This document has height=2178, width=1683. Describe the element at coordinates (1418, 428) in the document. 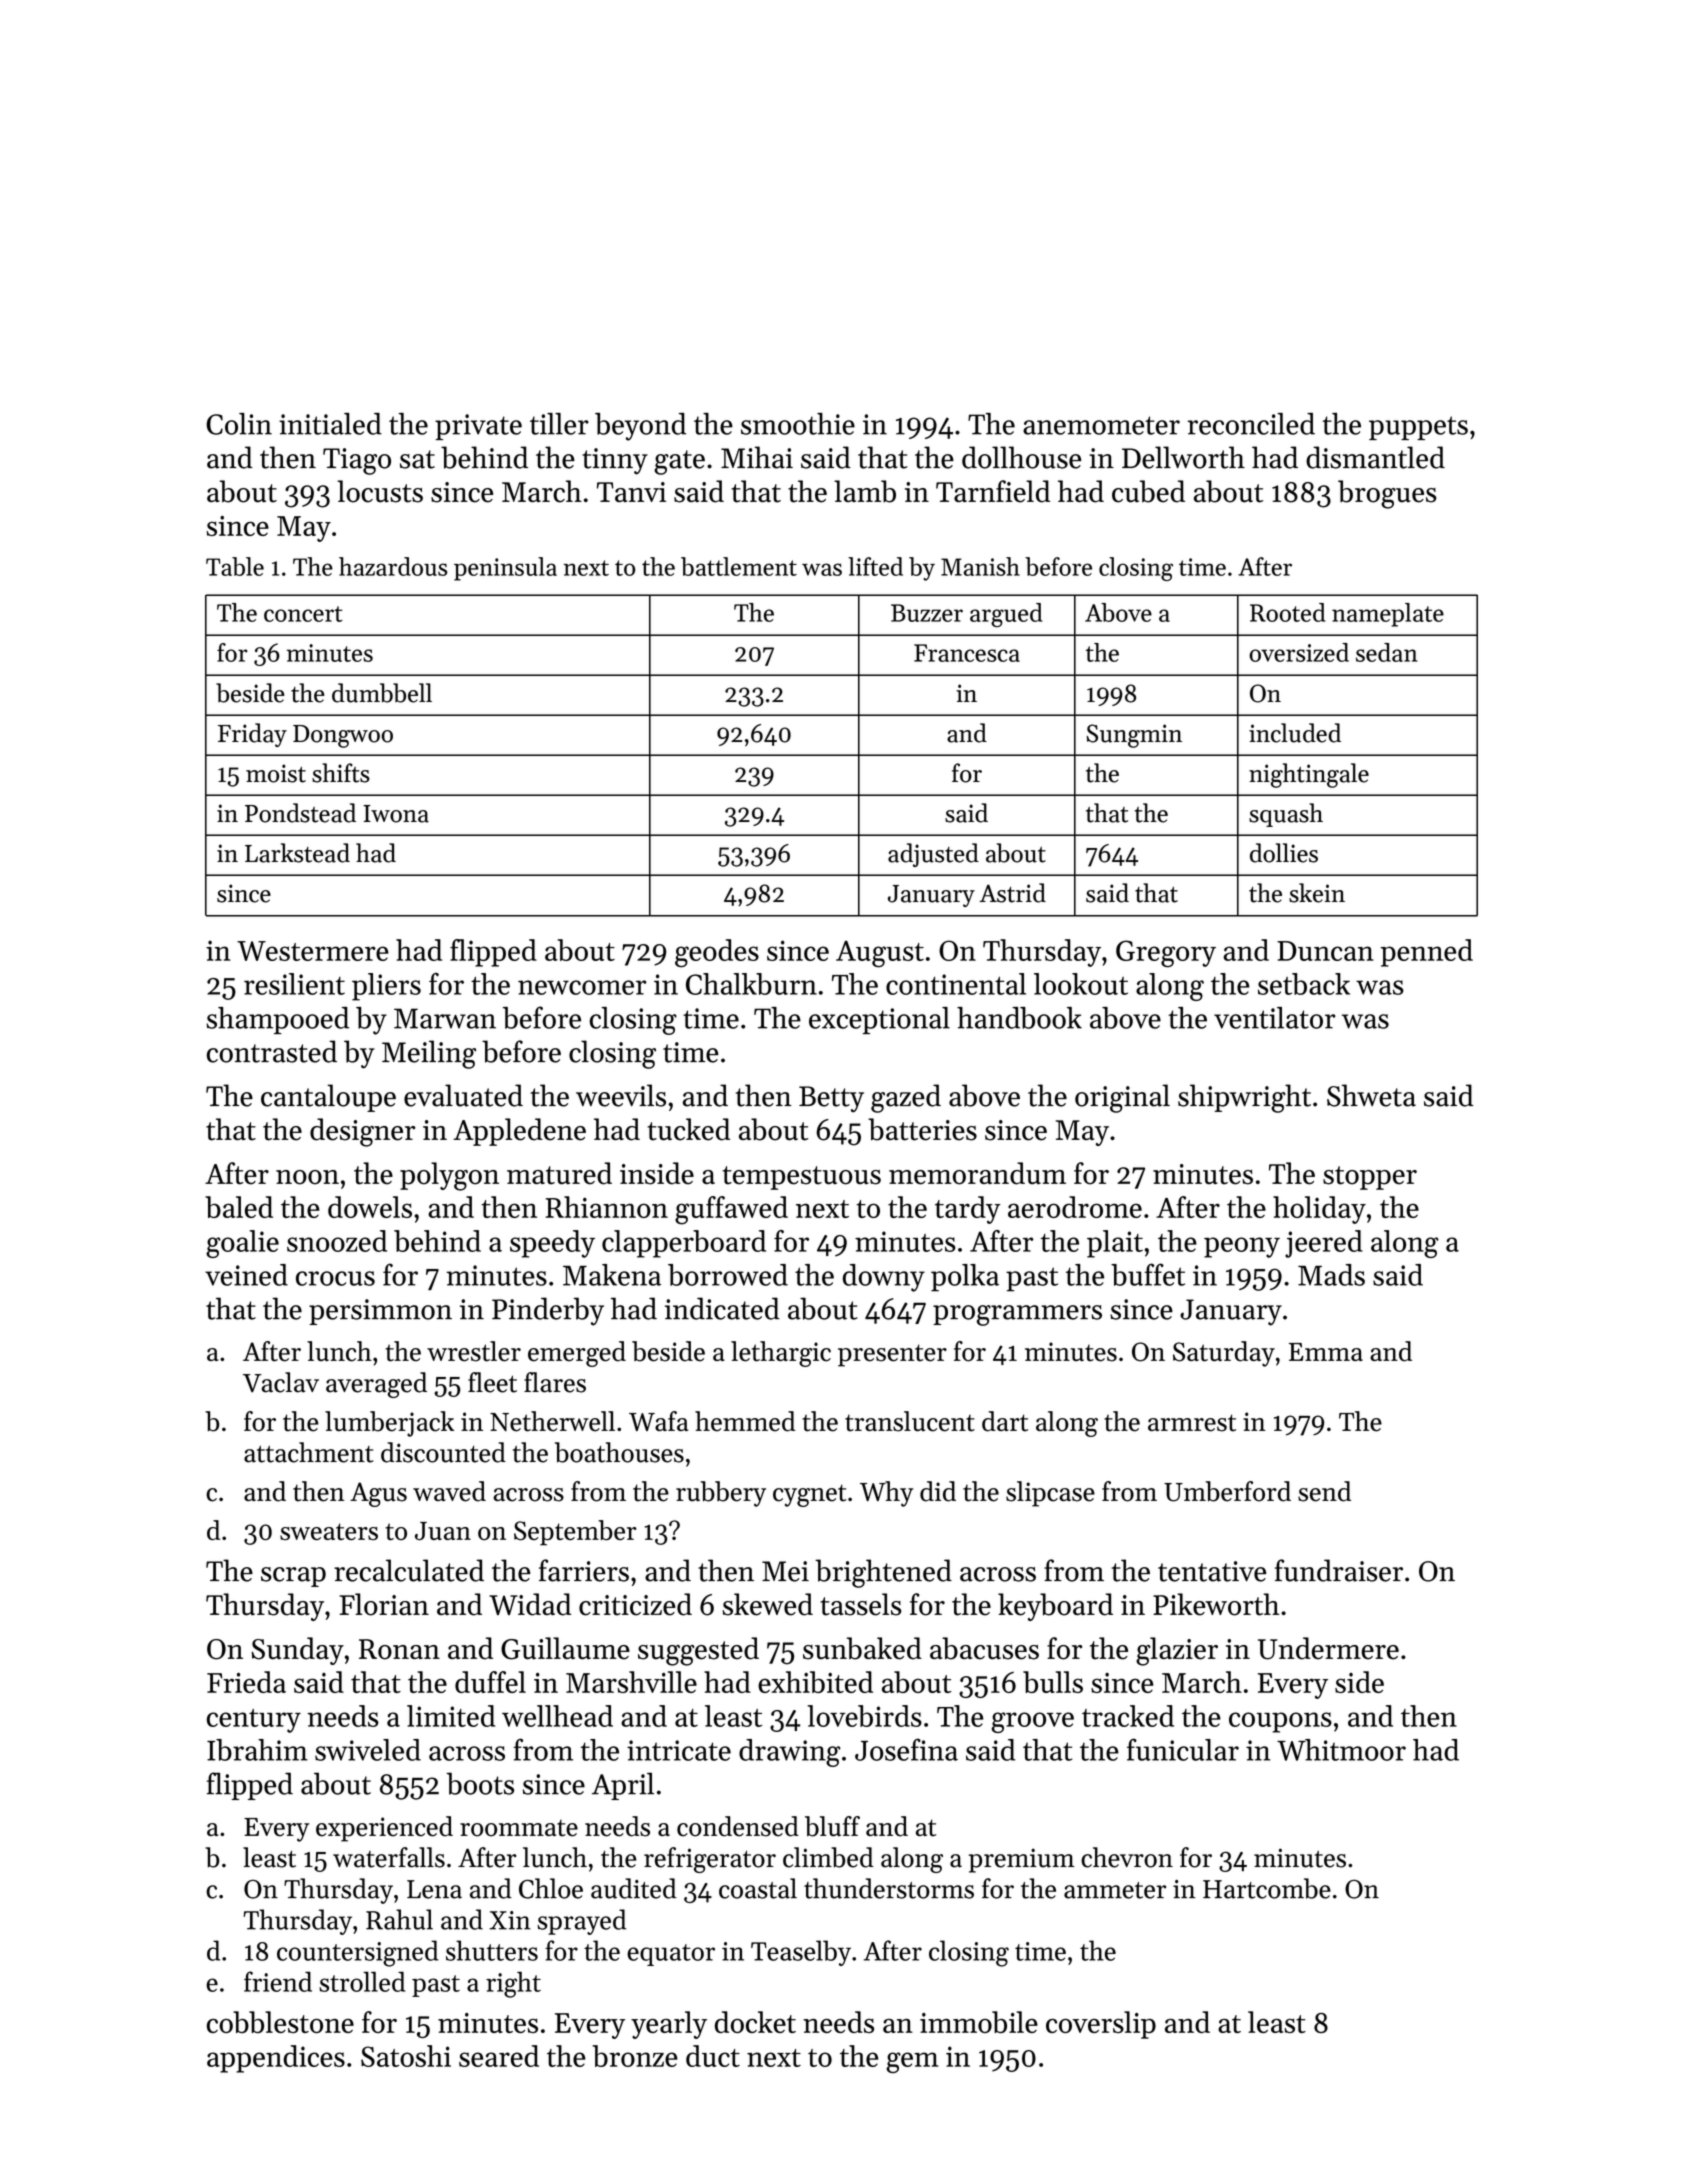

I see `puppets` at that location.
